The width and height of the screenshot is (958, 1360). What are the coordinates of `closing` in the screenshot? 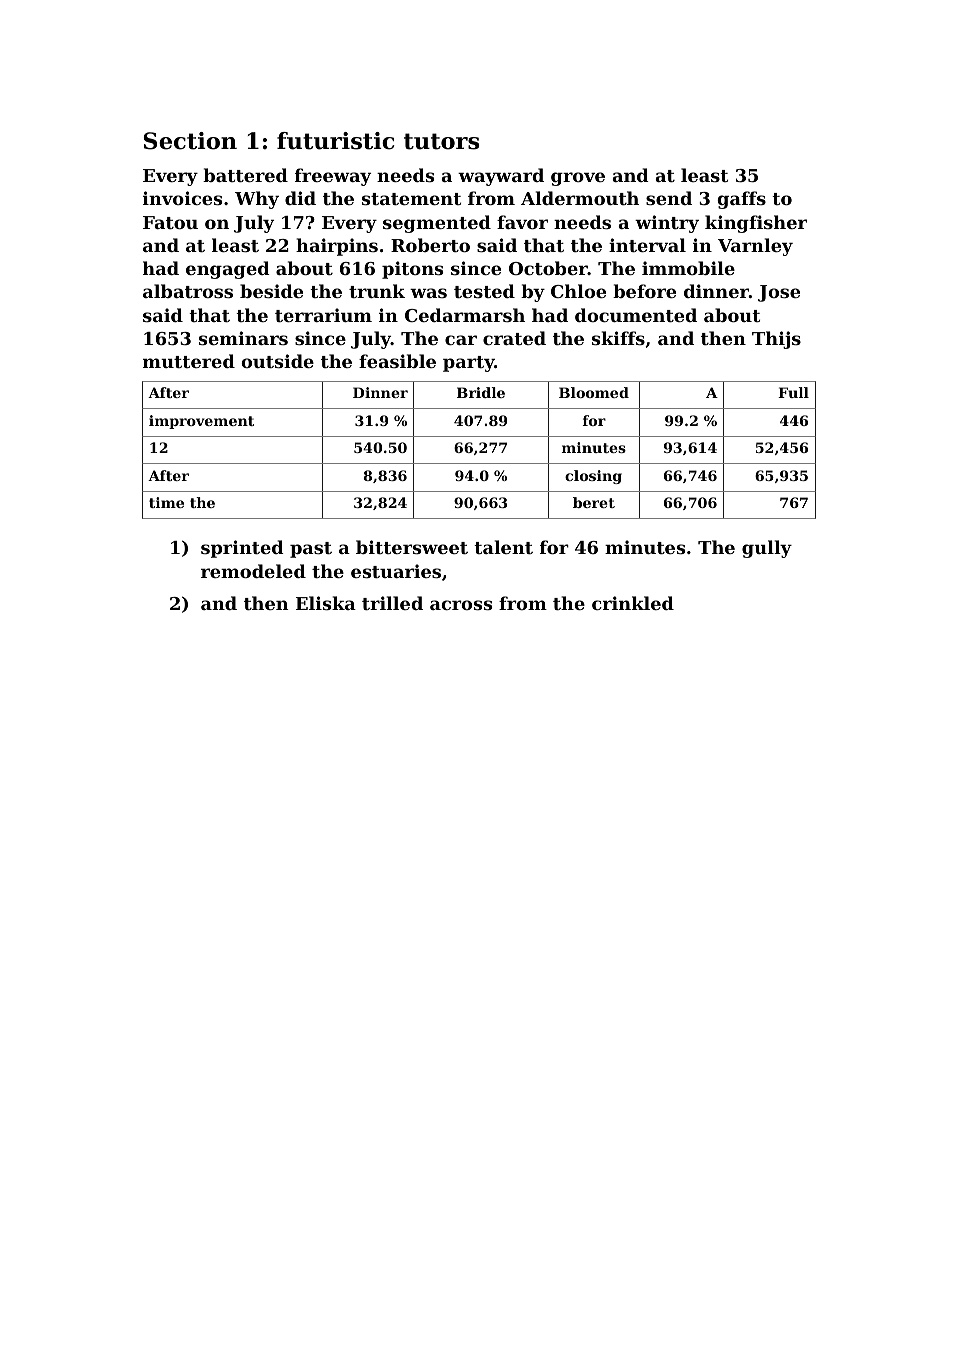 It's located at (593, 477).
